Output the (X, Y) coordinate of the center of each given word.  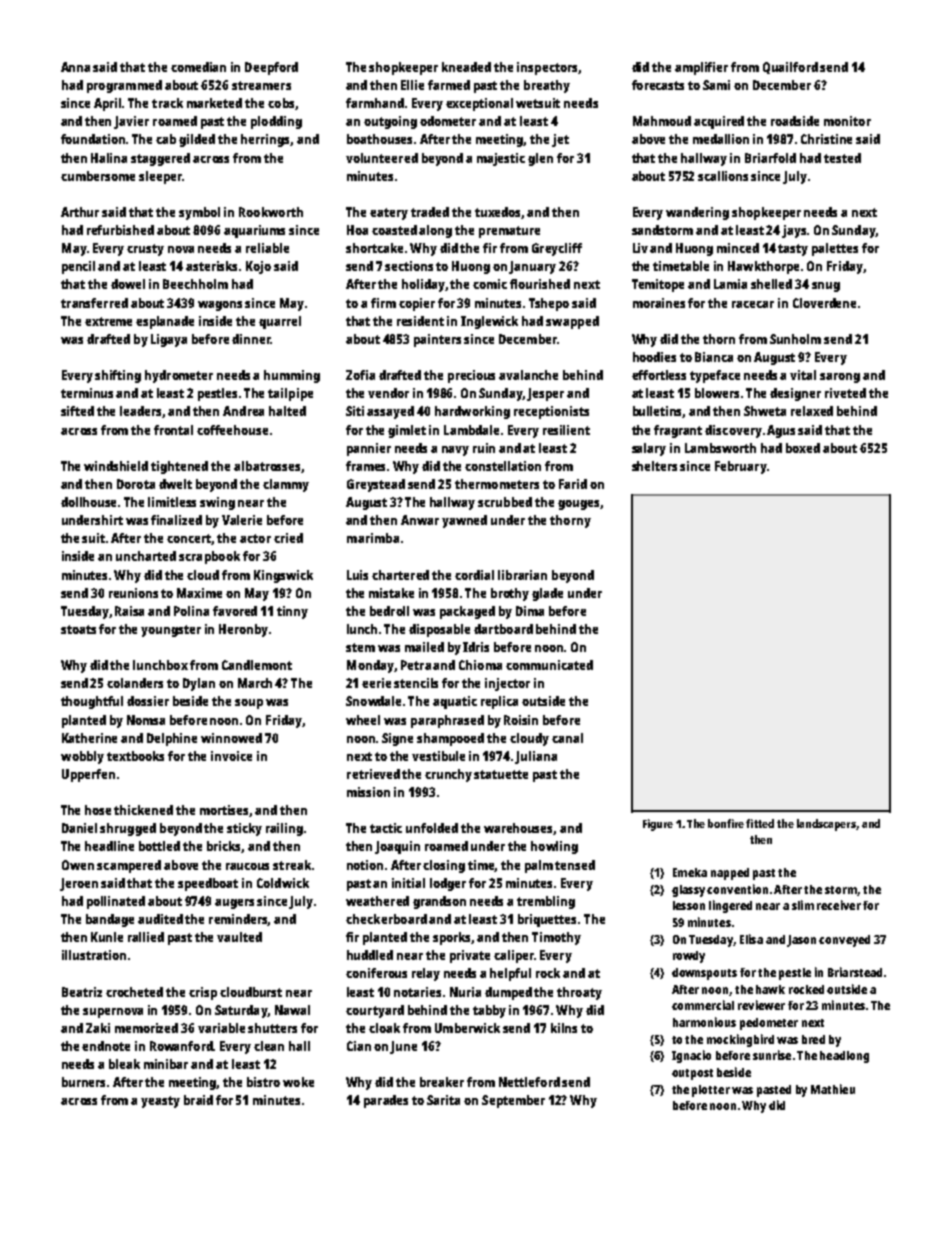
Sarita (443, 1100)
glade (547, 594)
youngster (171, 631)
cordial (474, 575)
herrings (266, 140)
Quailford (790, 68)
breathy (547, 86)
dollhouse (88, 502)
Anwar (420, 520)
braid (198, 1100)
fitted (760, 823)
